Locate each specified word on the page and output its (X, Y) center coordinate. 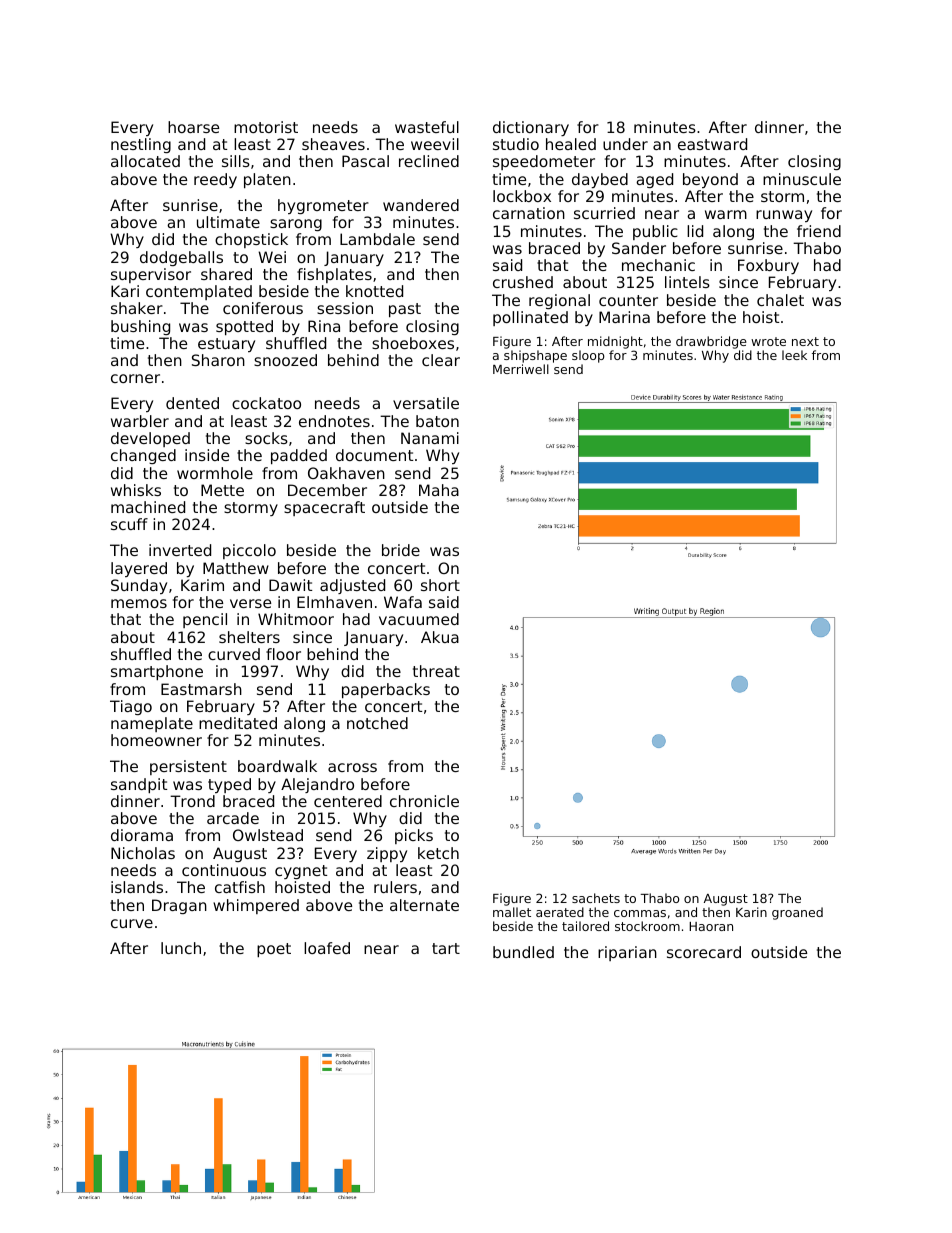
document (374, 455)
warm (726, 214)
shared (226, 274)
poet (274, 950)
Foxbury (768, 266)
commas (640, 913)
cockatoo (266, 403)
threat (436, 671)
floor (283, 654)
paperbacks (386, 690)
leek (794, 355)
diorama (142, 835)
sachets (596, 898)
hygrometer (323, 206)
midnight (615, 342)
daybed (600, 180)
